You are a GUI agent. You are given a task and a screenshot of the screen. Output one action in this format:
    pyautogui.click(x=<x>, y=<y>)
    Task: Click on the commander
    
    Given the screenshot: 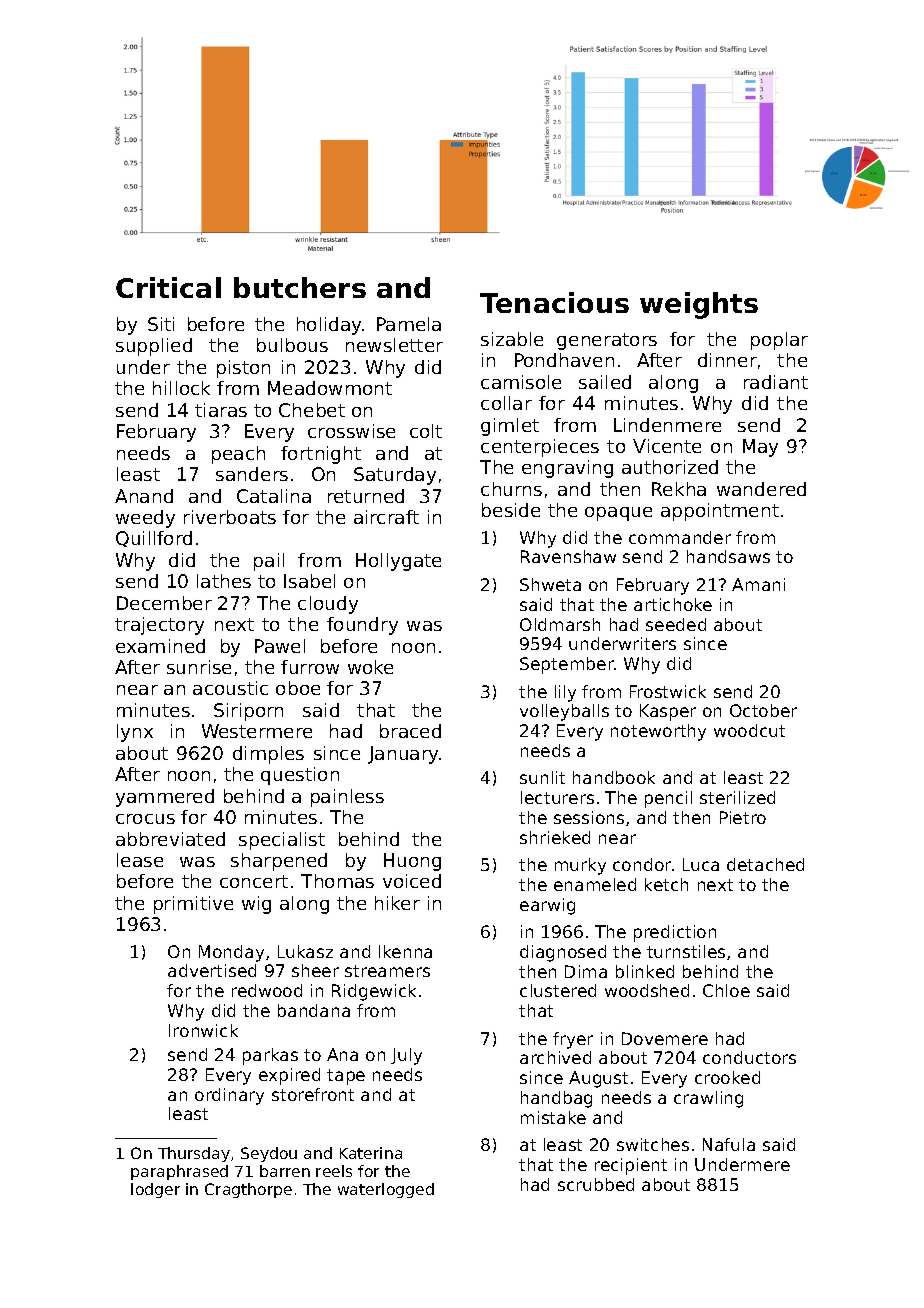 What is the action you would take?
    pyautogui.click(x=680, y=537)
